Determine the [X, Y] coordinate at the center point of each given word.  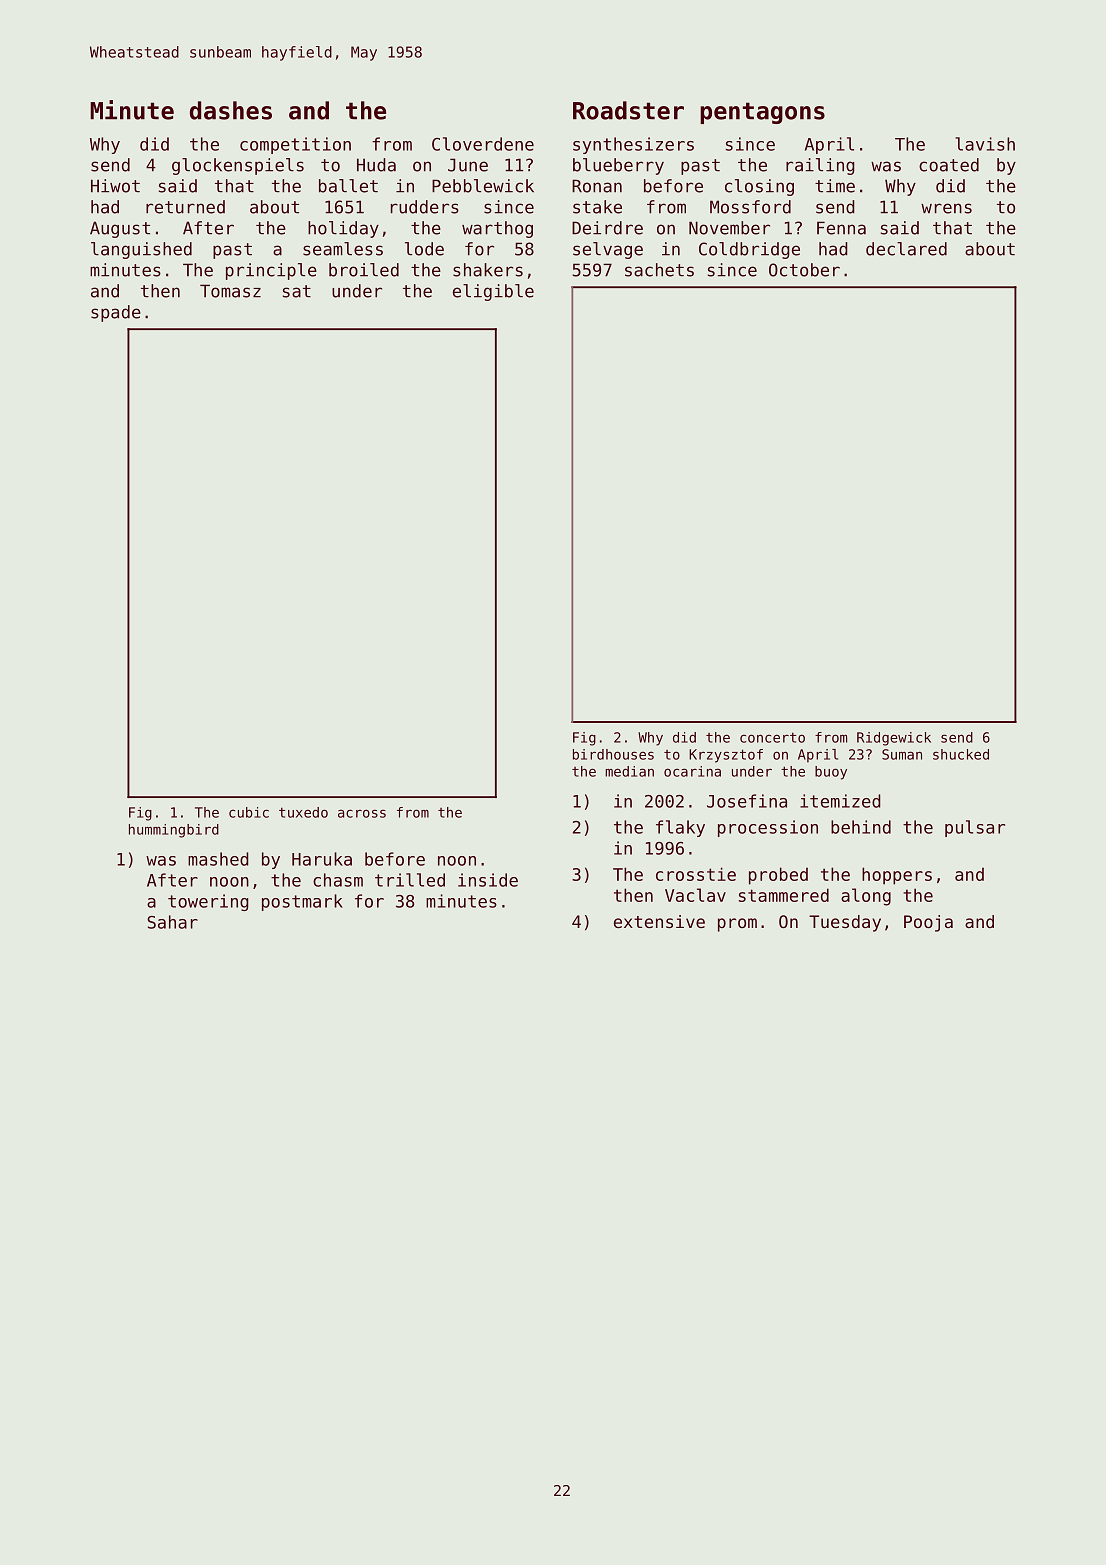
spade [116, 313]
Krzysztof [726, 756]
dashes [231, 110]
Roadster [628, 110]
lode [424, 249]
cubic [249, 812]
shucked [961, 754]
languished [141, 250]
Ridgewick [894, 739]
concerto [772, 738]
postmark [302, 902]
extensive [659, 921]
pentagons [762, 113]
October [804, 270]
